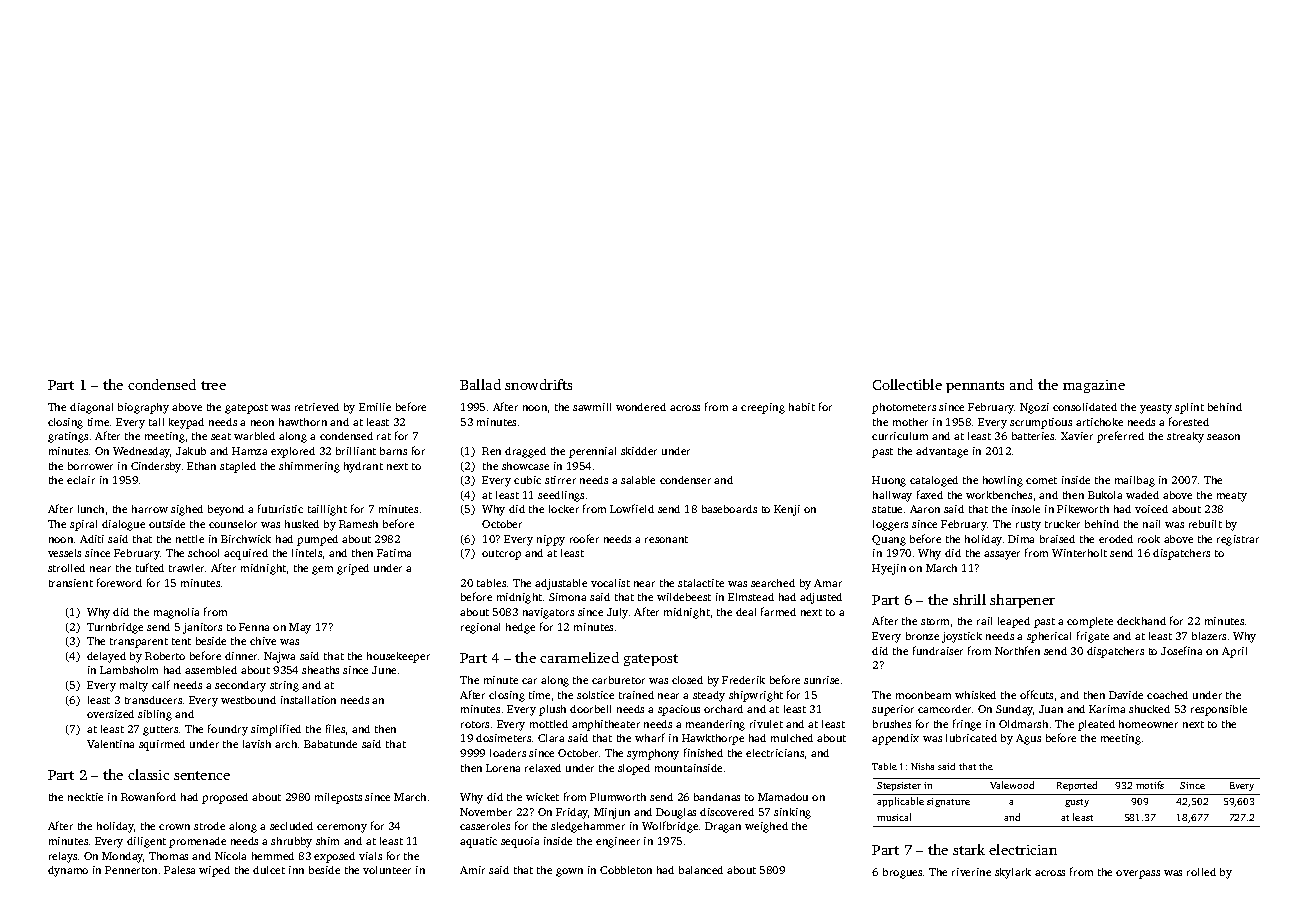  Describe the element at coordinates (1141, 621) in the screenshot. I see `deckhand` at that location.
